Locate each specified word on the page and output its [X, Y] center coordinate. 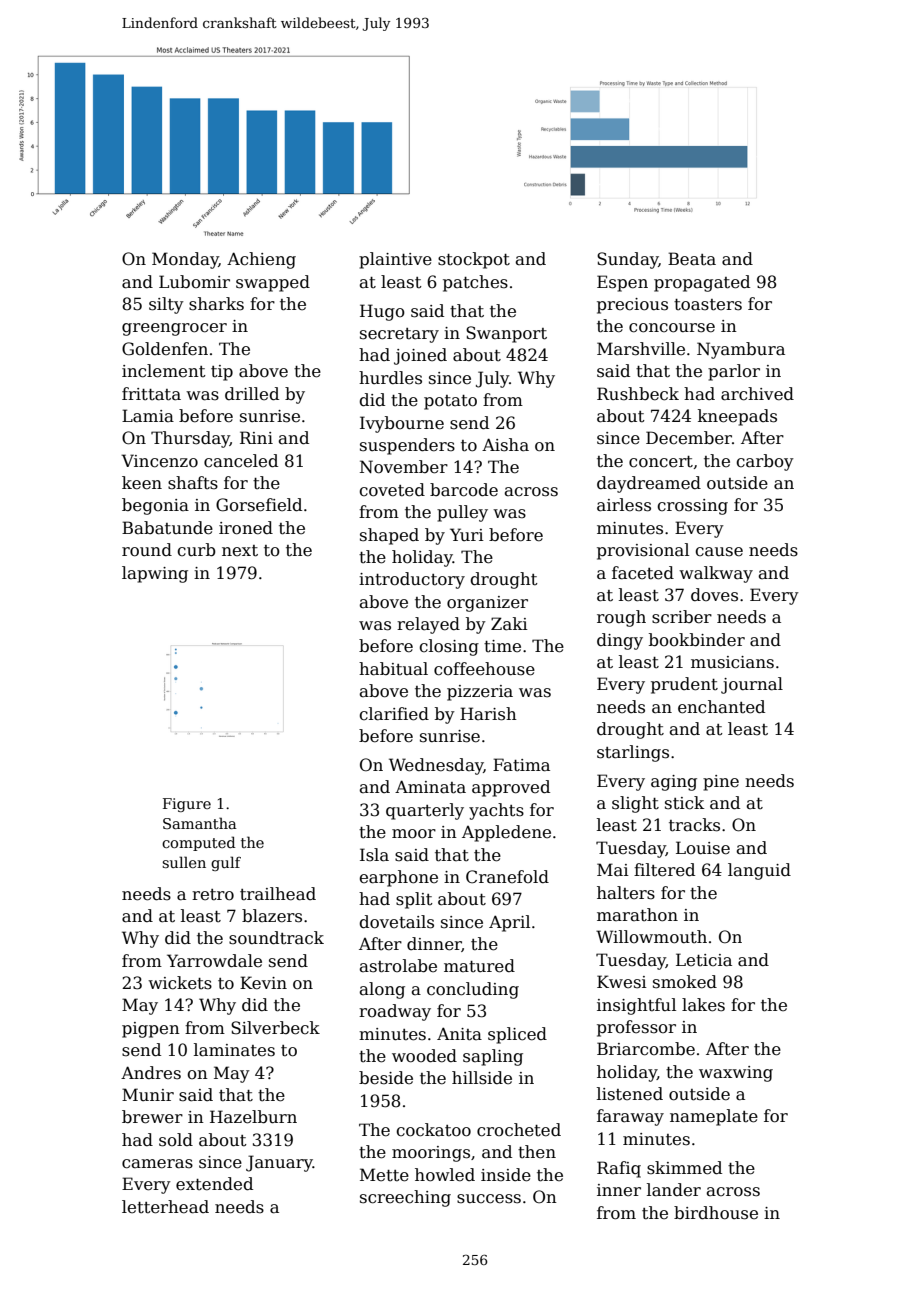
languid [759, 871]
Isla [374, 855]
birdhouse [716, 1213]
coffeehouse [484, 669]
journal [752, 685]
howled [445, 1175]
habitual [393, 669]
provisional [643, 551]
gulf [226, 863]
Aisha [505, 445]
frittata [151, 394]
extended [214, 1184]
